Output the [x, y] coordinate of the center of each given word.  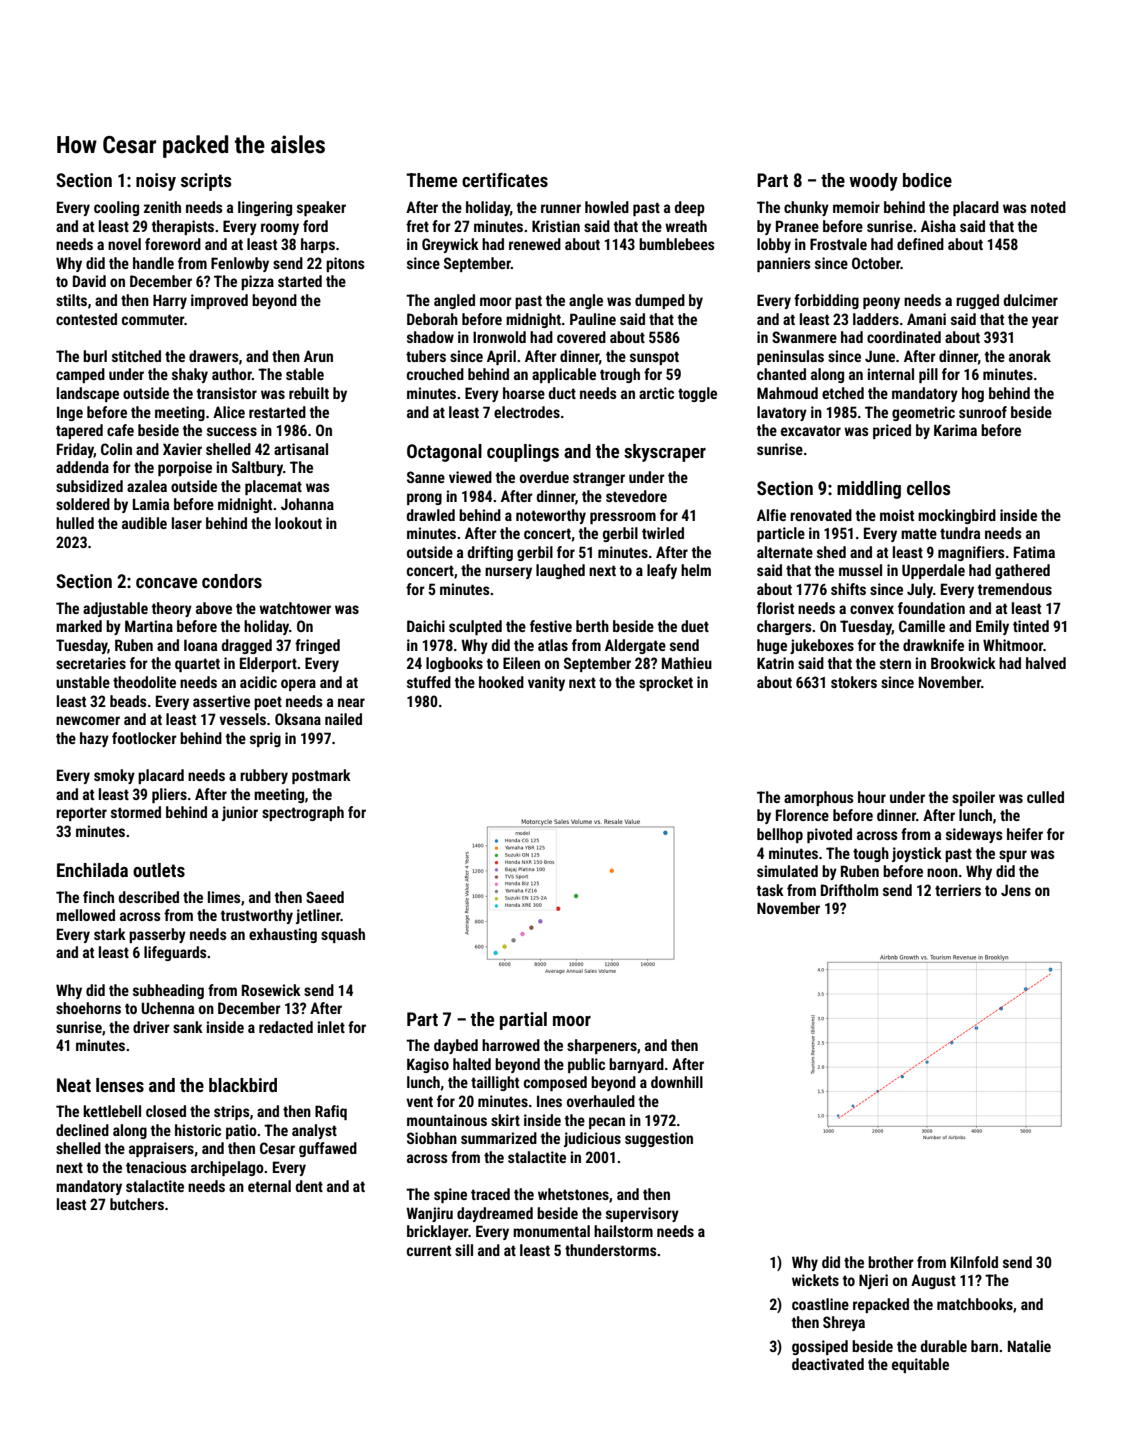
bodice [927, 180]
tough [871, 854]
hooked [501, 682]
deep [690, 208]
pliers [169, 795]
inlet [331, 1027]
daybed [456, 1046]
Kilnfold [974, 1262]
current [429, 1250]
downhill [677, 1082]
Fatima [1034, 552]
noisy [156, 182]
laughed [560, 571]
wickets [815, 1280]
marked [79, 626]
